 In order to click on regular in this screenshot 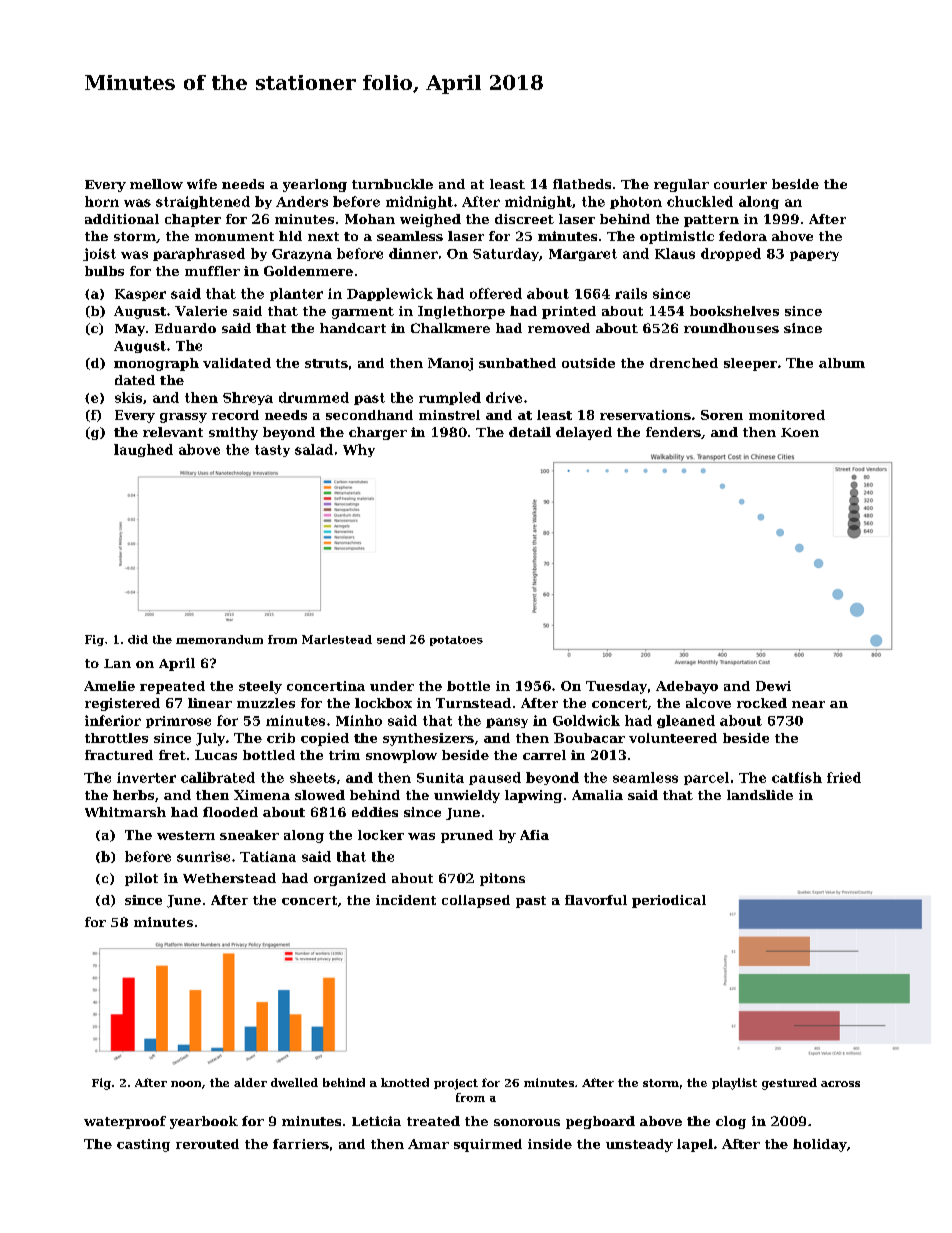, I will do `click(681, 185)`.
